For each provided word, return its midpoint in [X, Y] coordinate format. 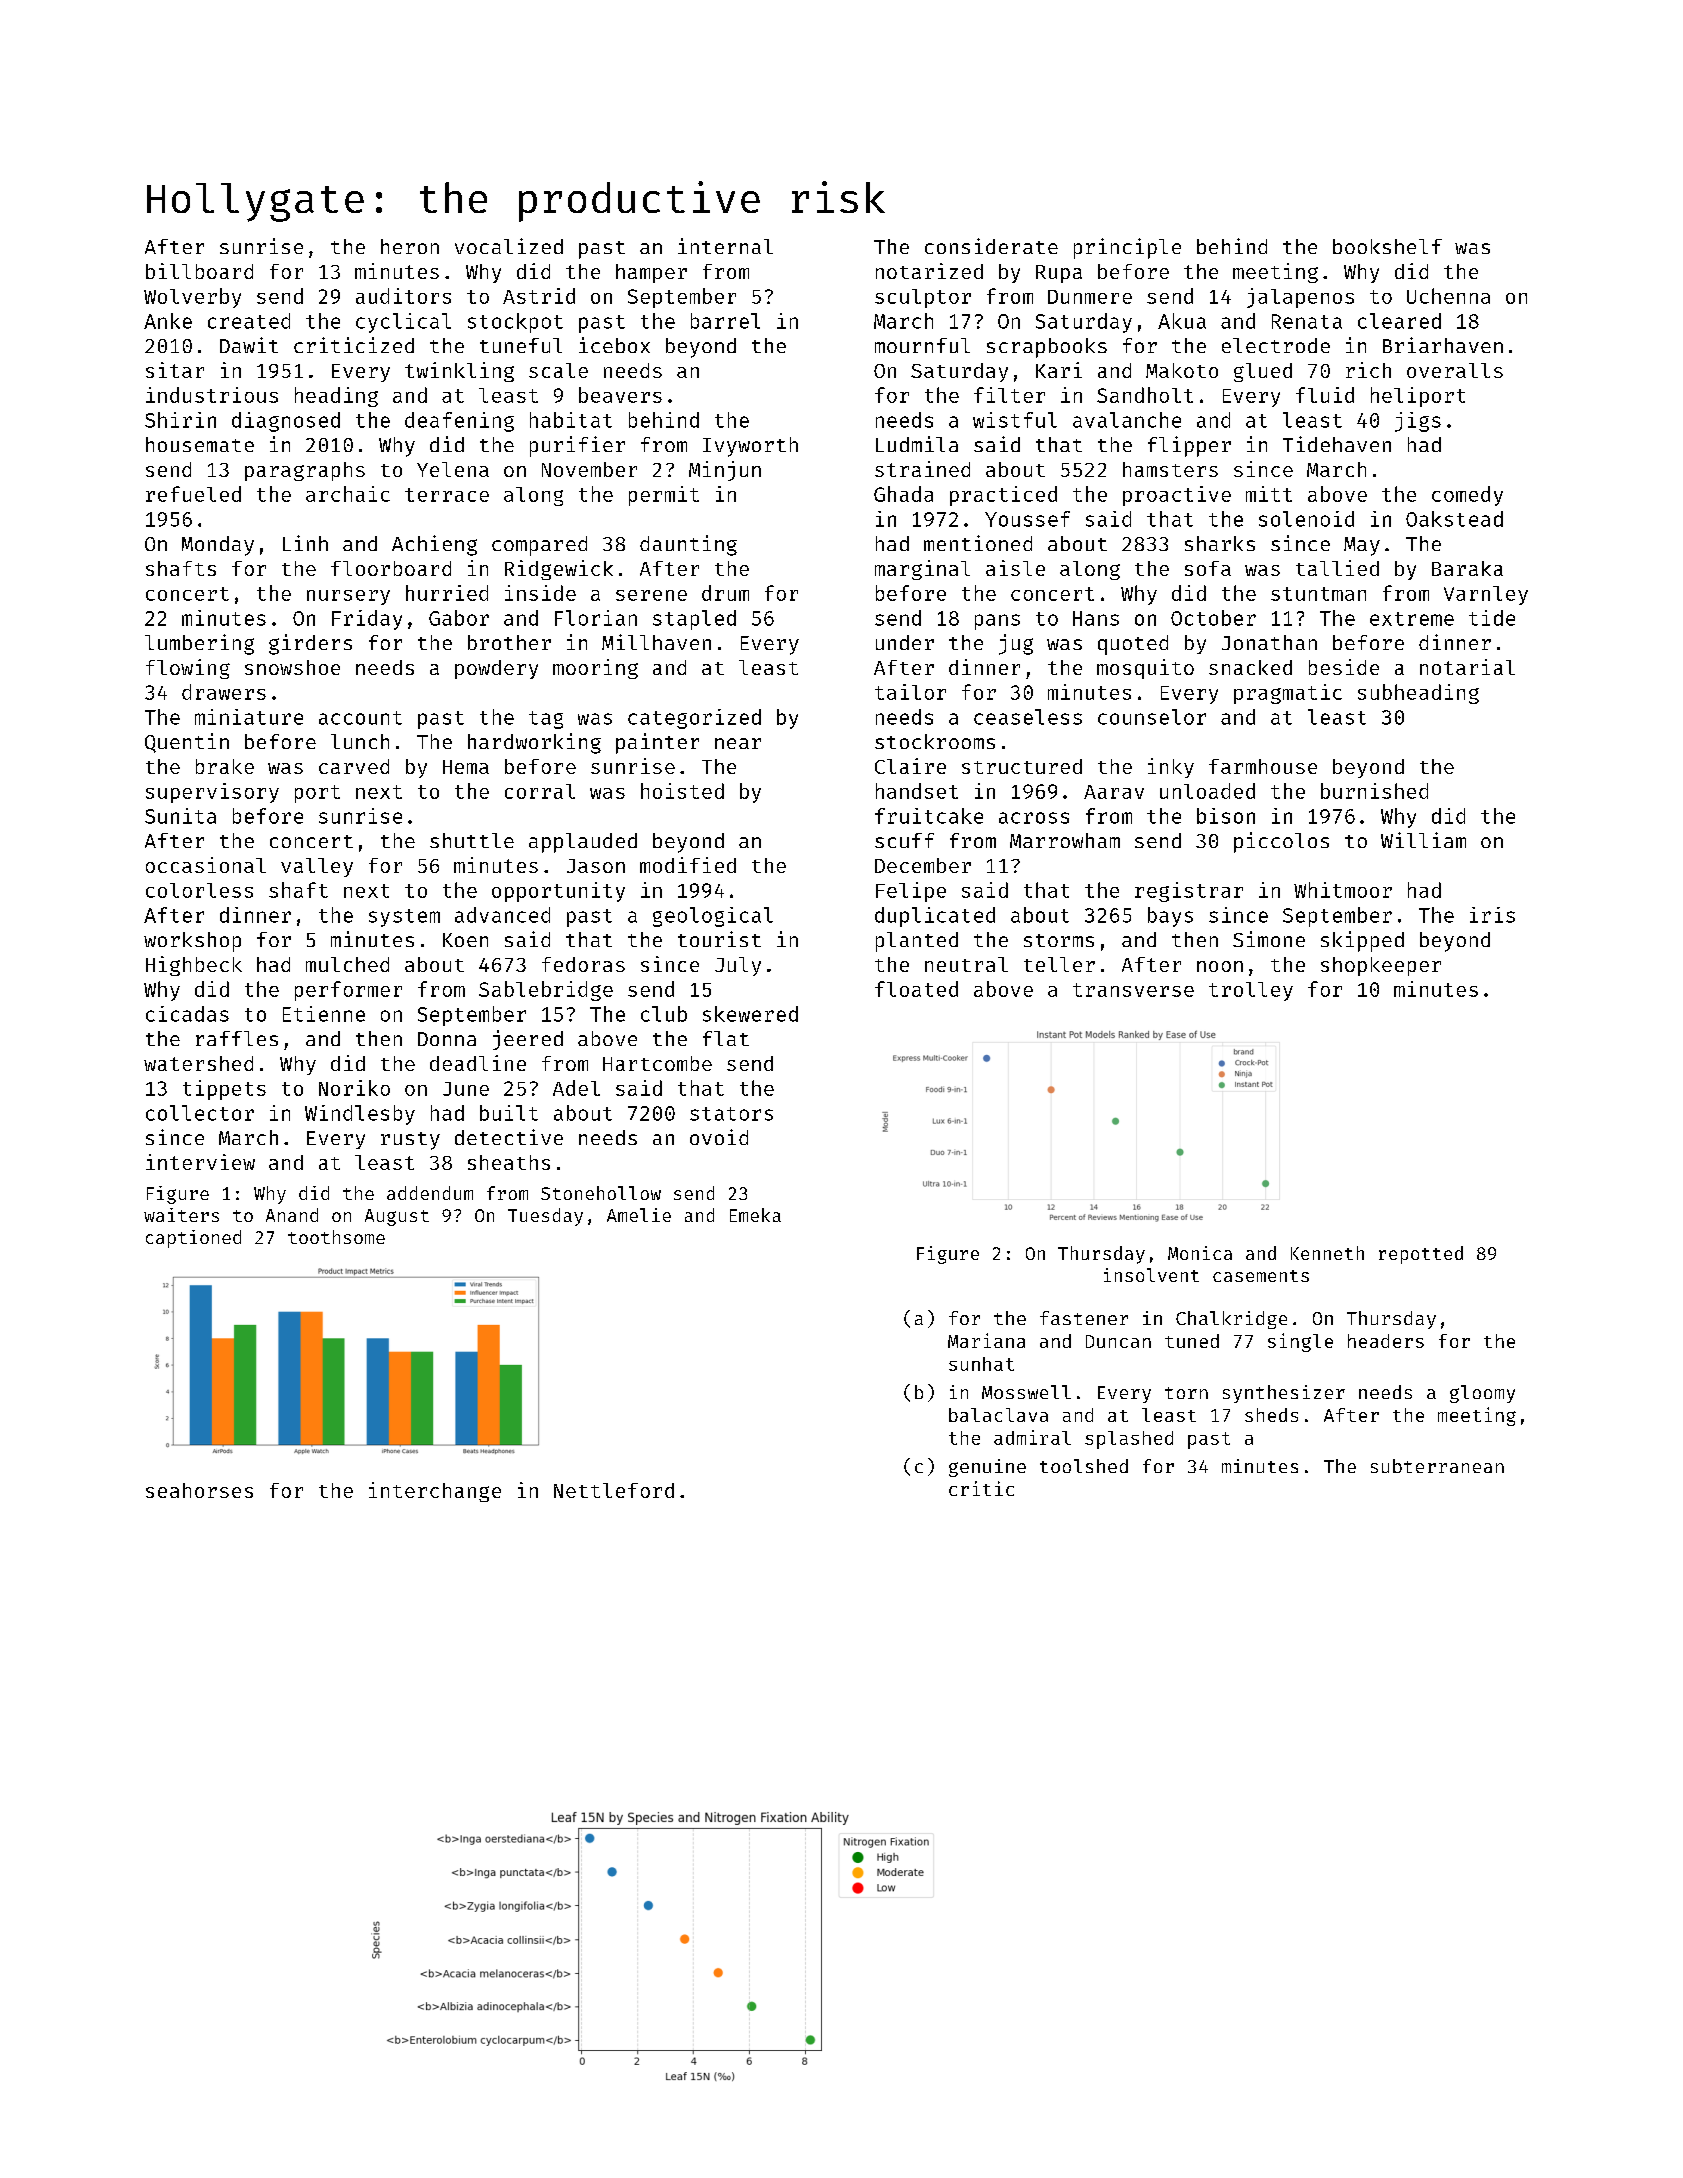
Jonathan [1269, 642]
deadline [478, 1063]
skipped [1362, 941]
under [905, 642]
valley [317, 867]
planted [917, 942]
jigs [1418, 422]
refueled [193, 494]
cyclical [403, 323]
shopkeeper [1381, 966]
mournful [922, 345]
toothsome [336, 1237]
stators [731, 1114]
